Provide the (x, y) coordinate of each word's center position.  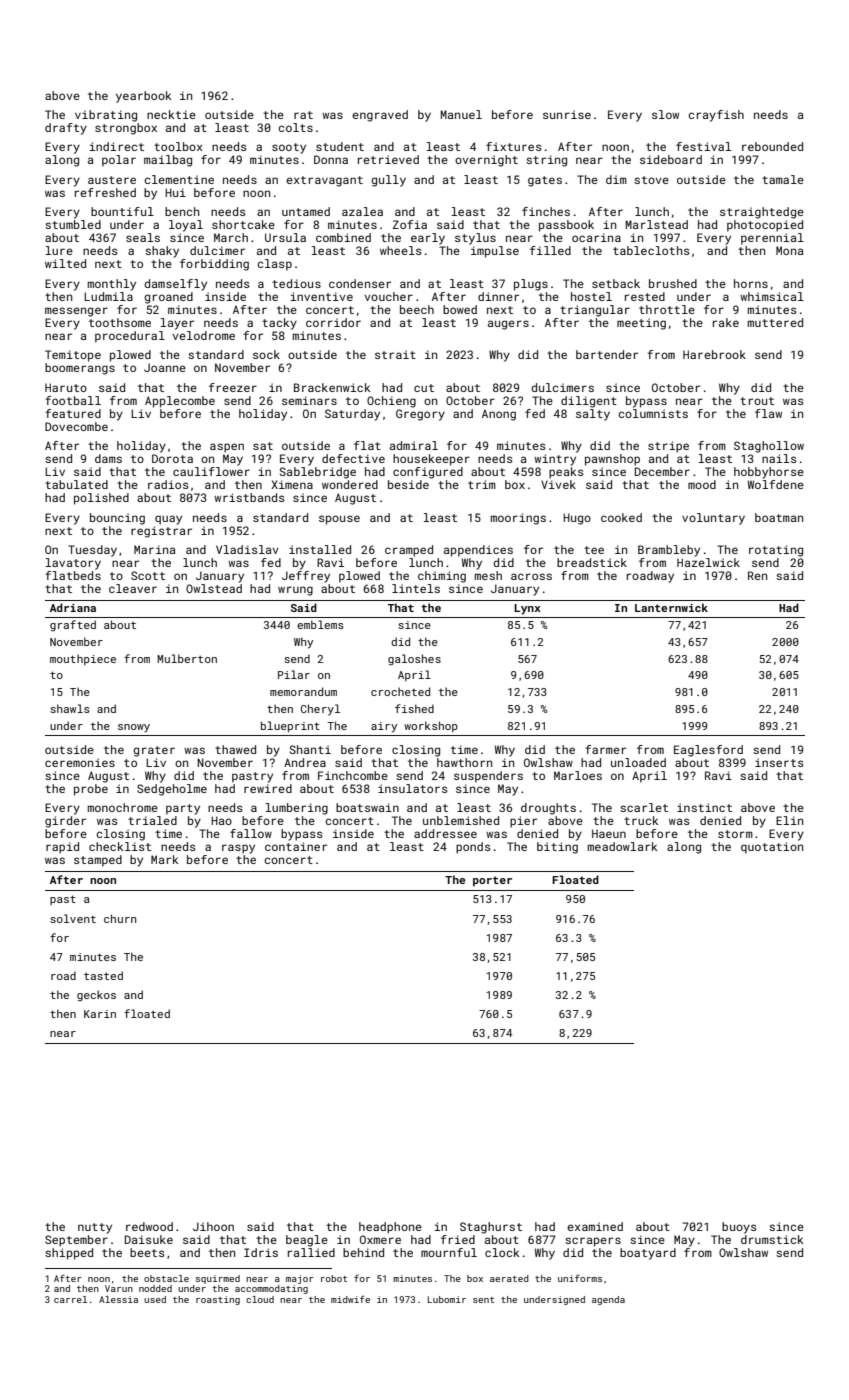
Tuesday (92, 551)
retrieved (388, 159)
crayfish (716, 116)
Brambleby (669, 551)
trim (482, 484)
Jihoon (213, 1226)
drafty (66, 129)
